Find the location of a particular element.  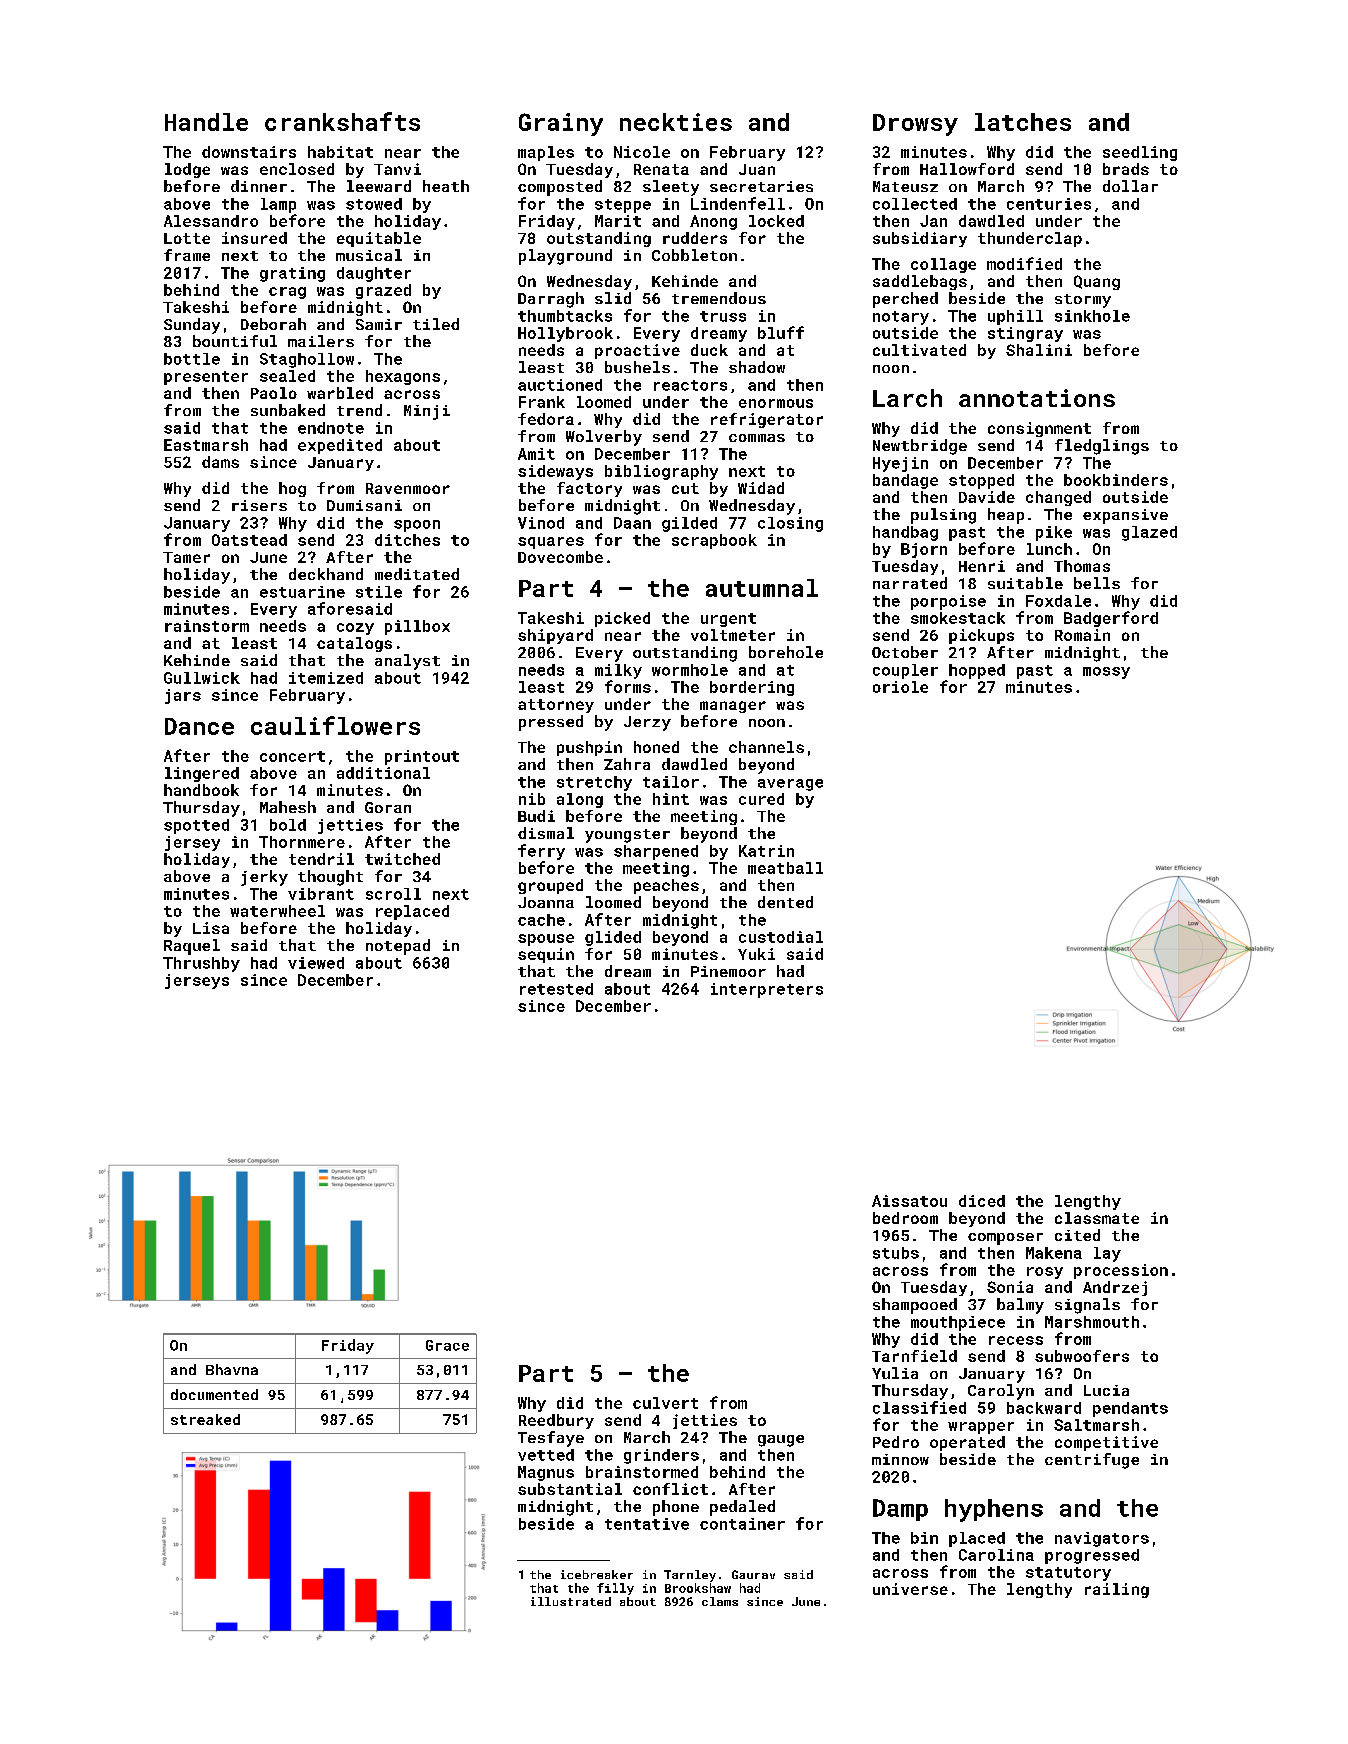

neckties is located at coordinates (676, 122).
